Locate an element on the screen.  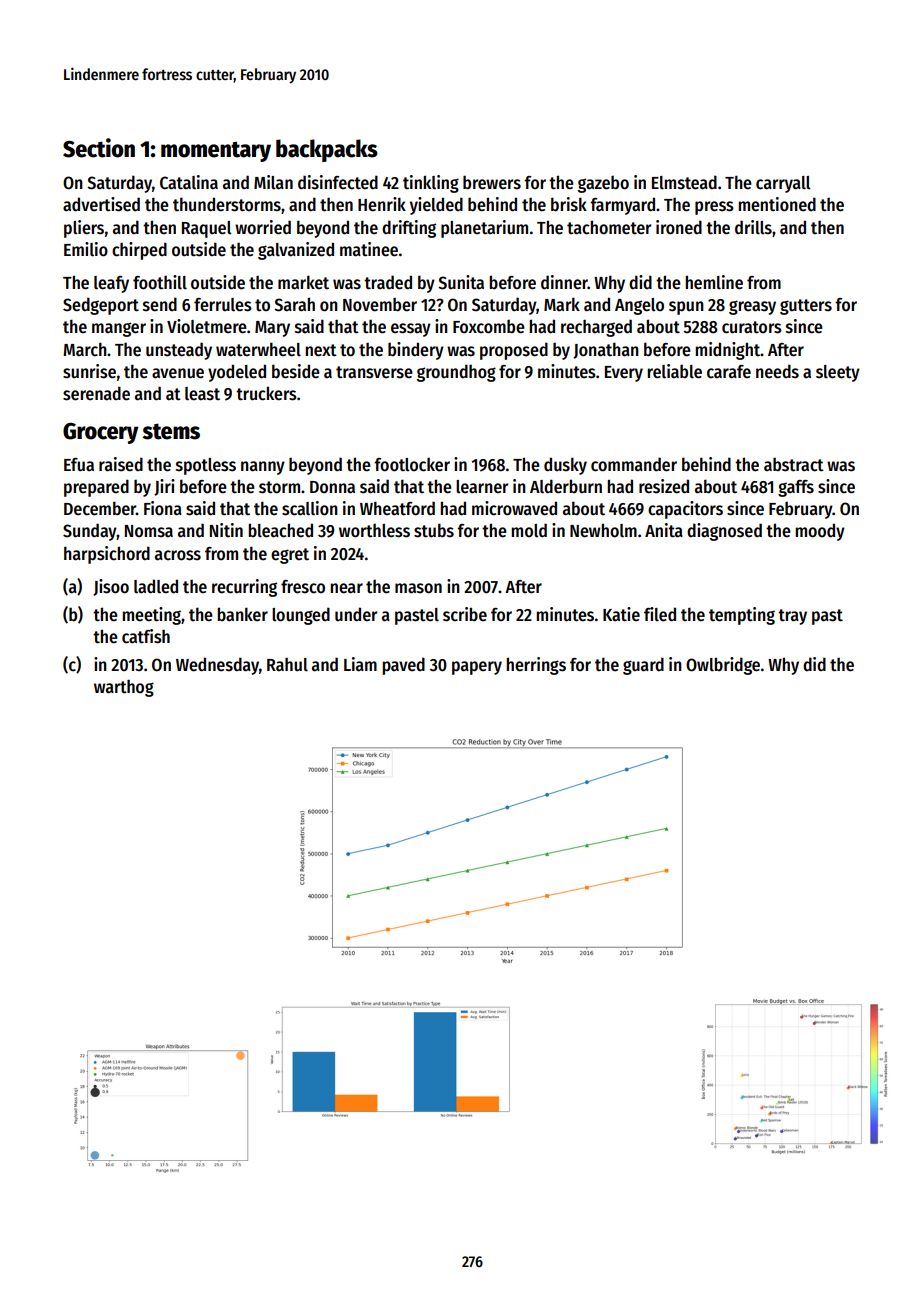
essay is located at coordinates (411, 330).
